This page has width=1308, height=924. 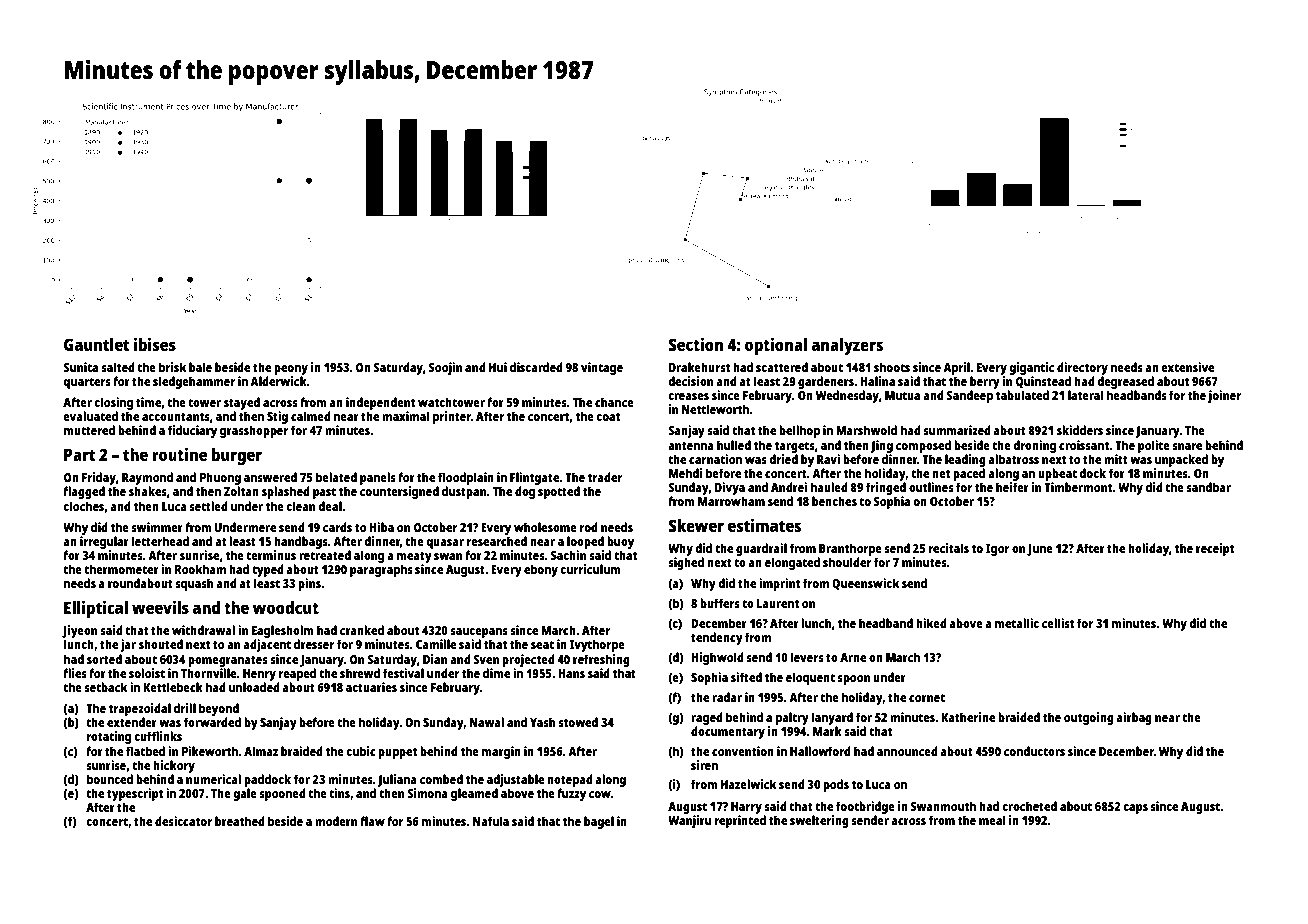 I want to click on woodcut, so click(x=286, y=607).
